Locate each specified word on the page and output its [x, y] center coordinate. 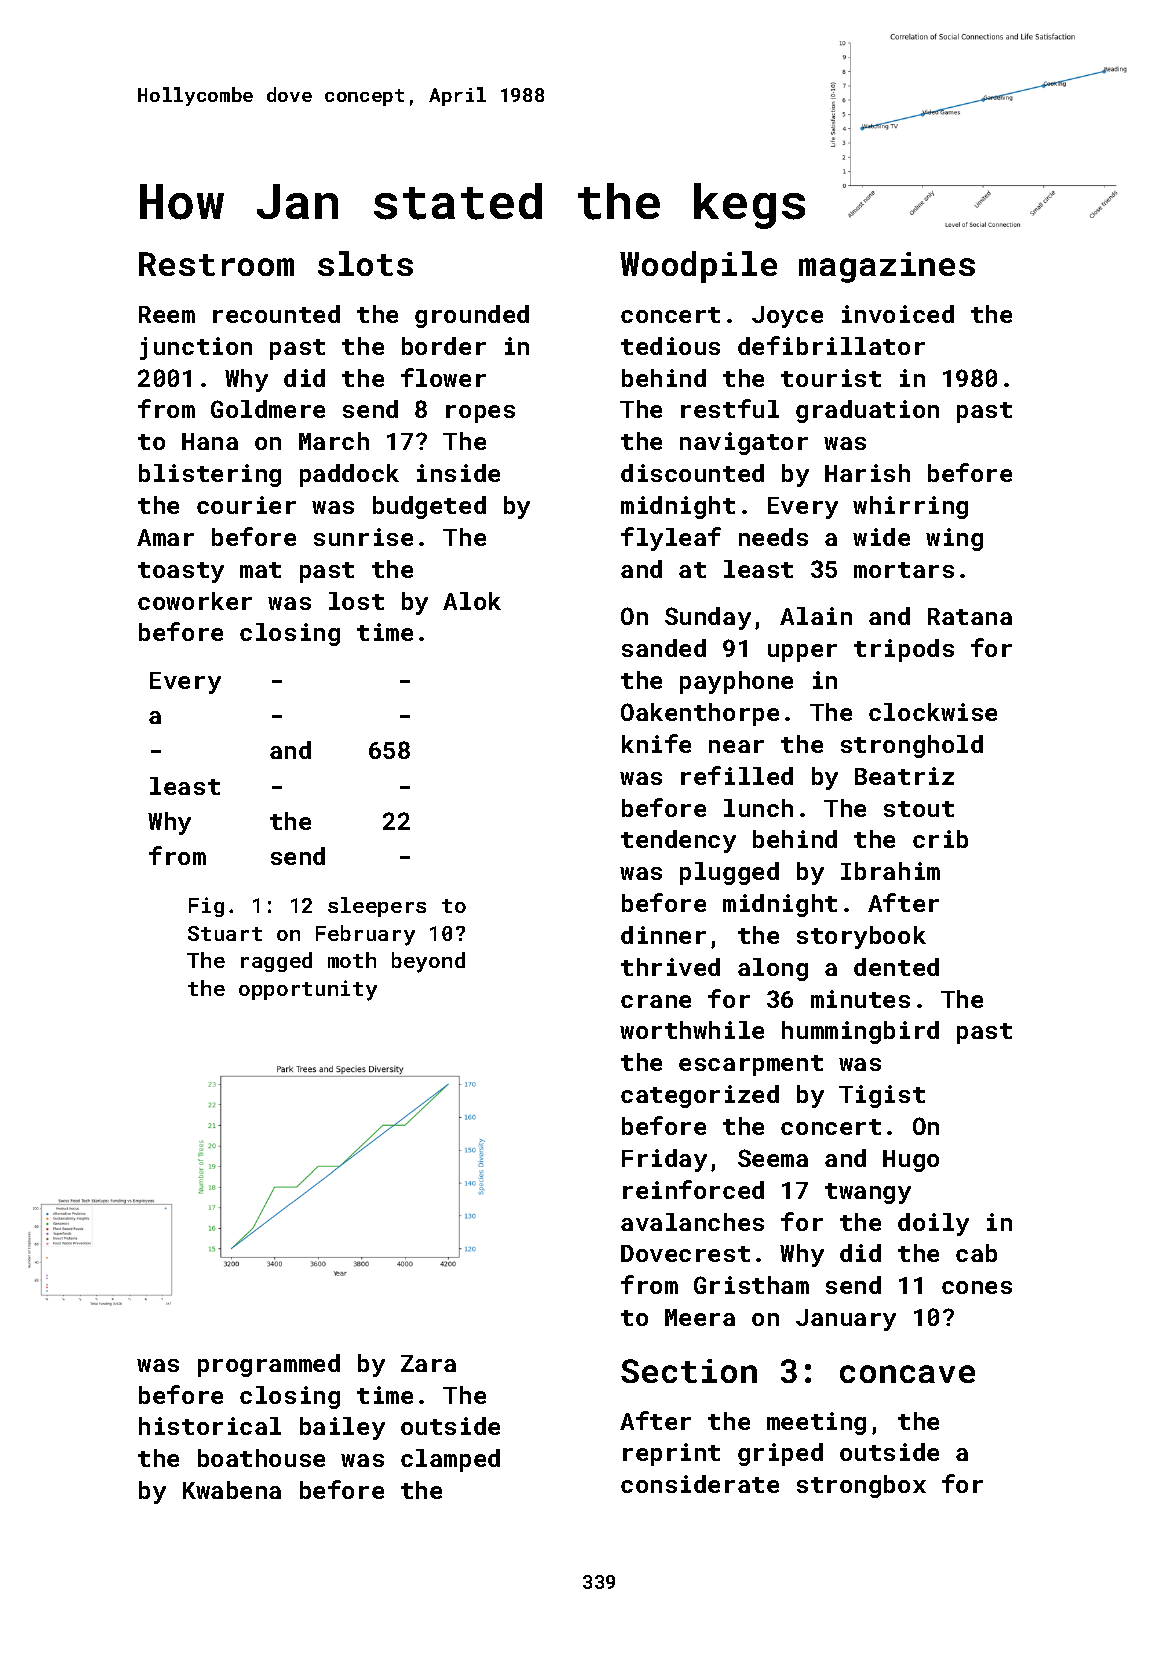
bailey [342, 1428]
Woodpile [698, 267]
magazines [887, 267]
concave [907, 1374]
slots [365, 263]
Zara [428, 1363]
